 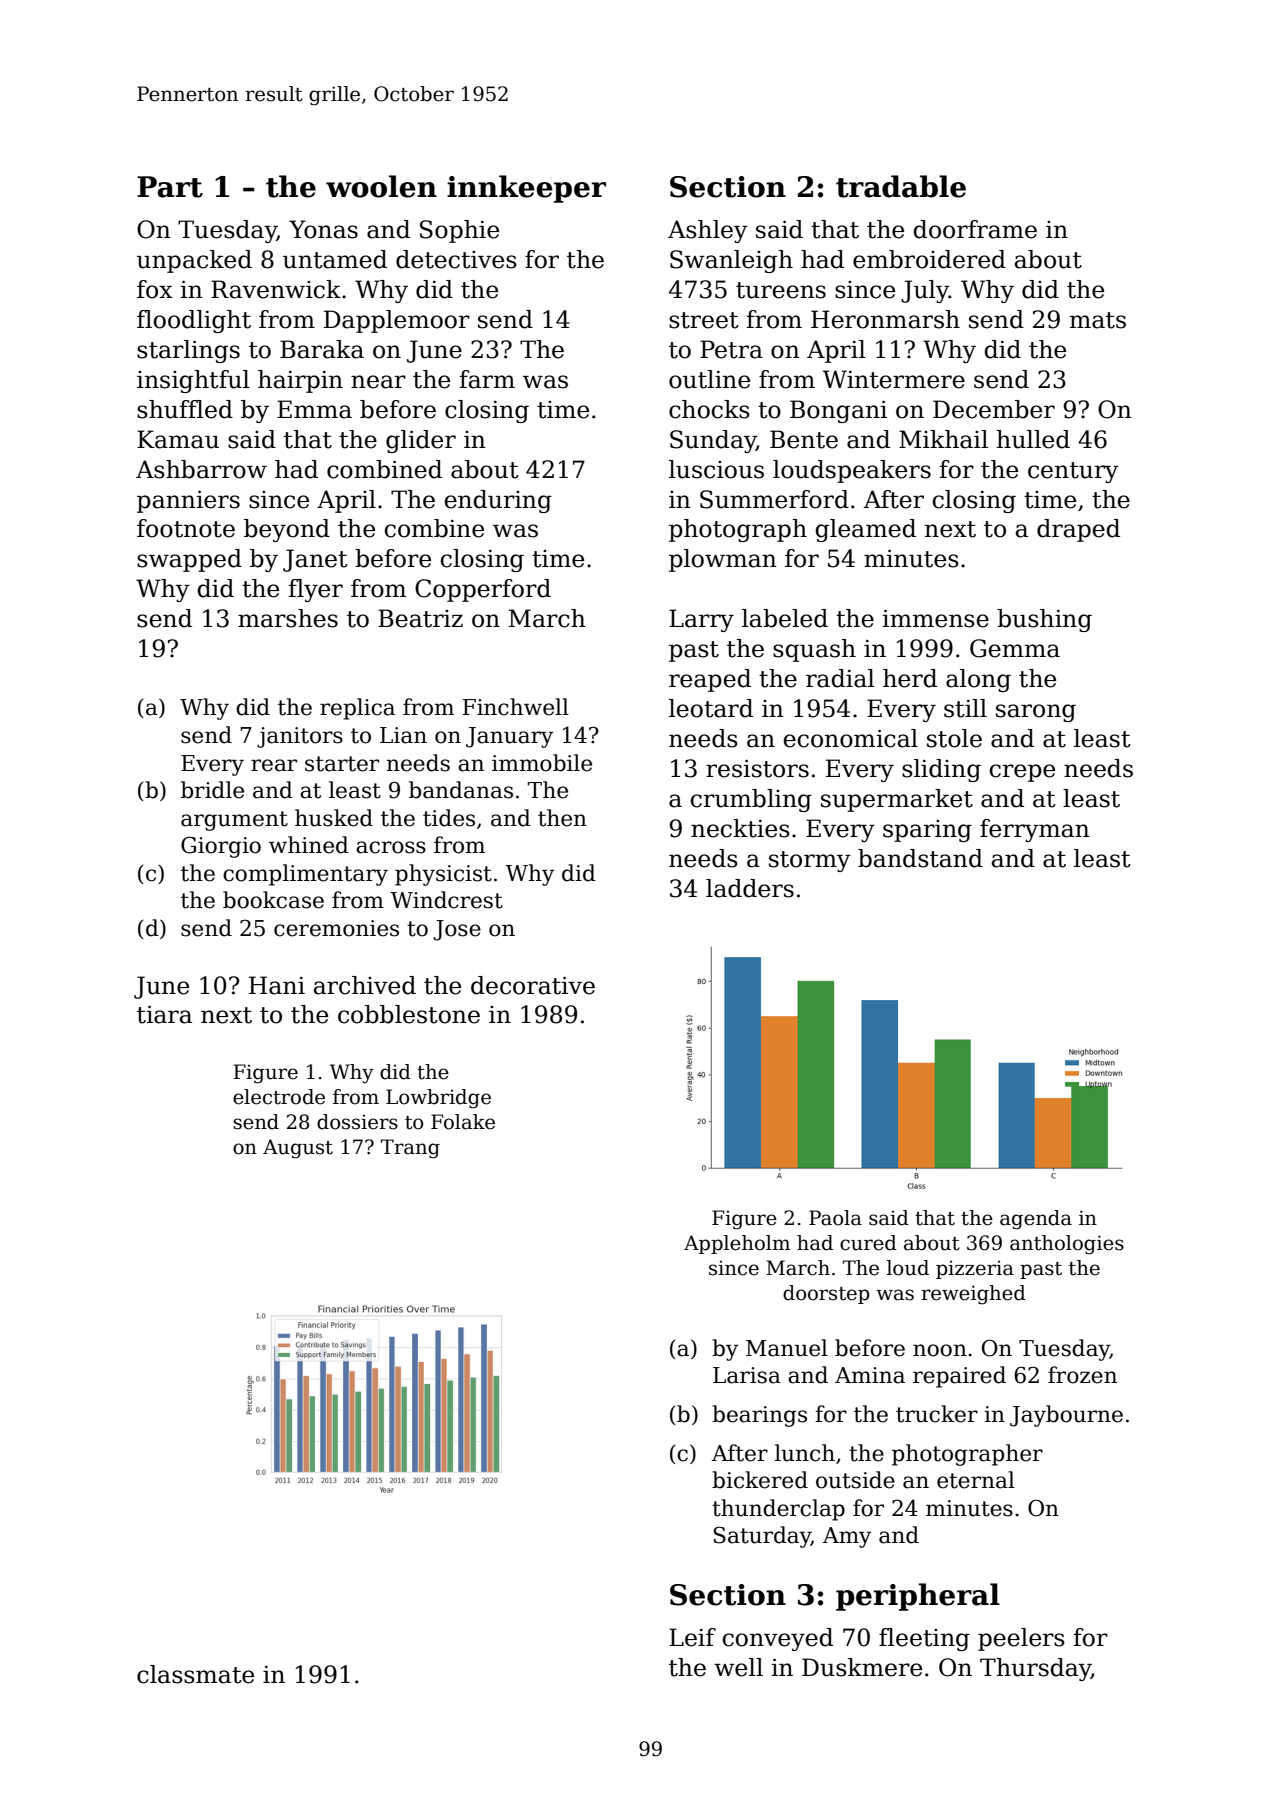 I want to click on bandstand, so click(x=920, y=858).
